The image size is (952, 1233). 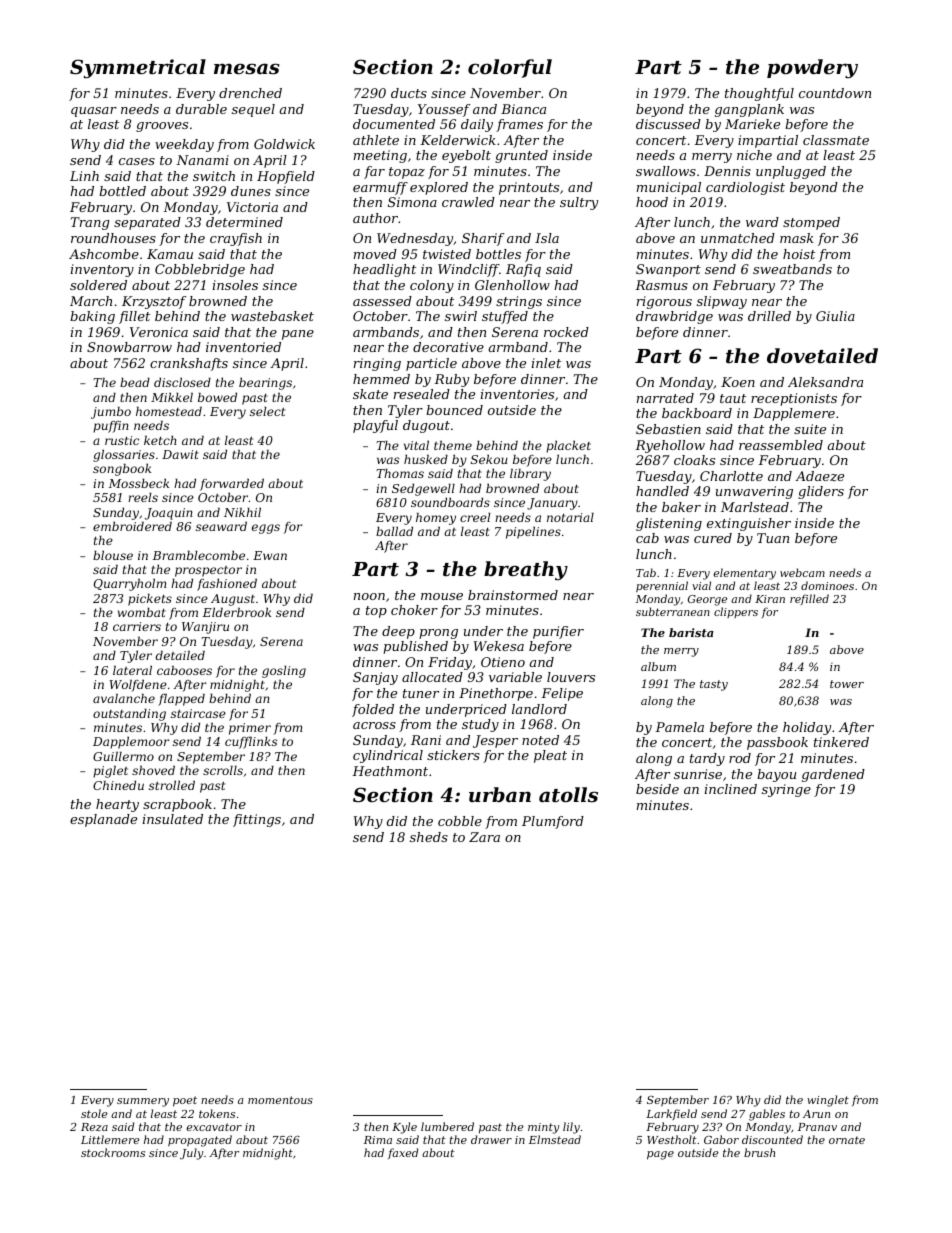 What do you see at coordinates (745, 188) in the screenshot?
I see `cardiologist` at bounding box center [745, 188].
